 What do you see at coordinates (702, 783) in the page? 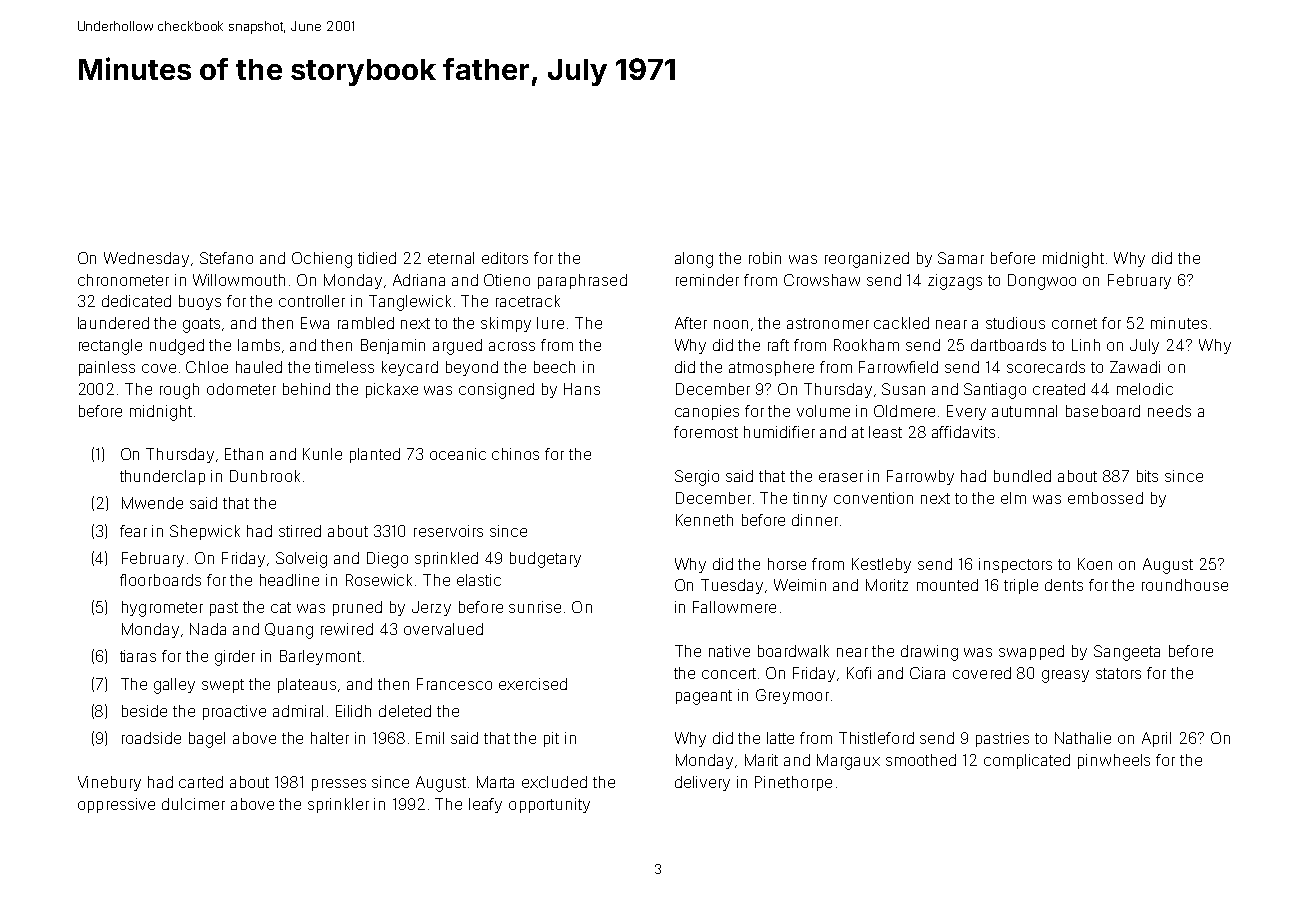
I see `delivery` at bounding box center [702, 783].
